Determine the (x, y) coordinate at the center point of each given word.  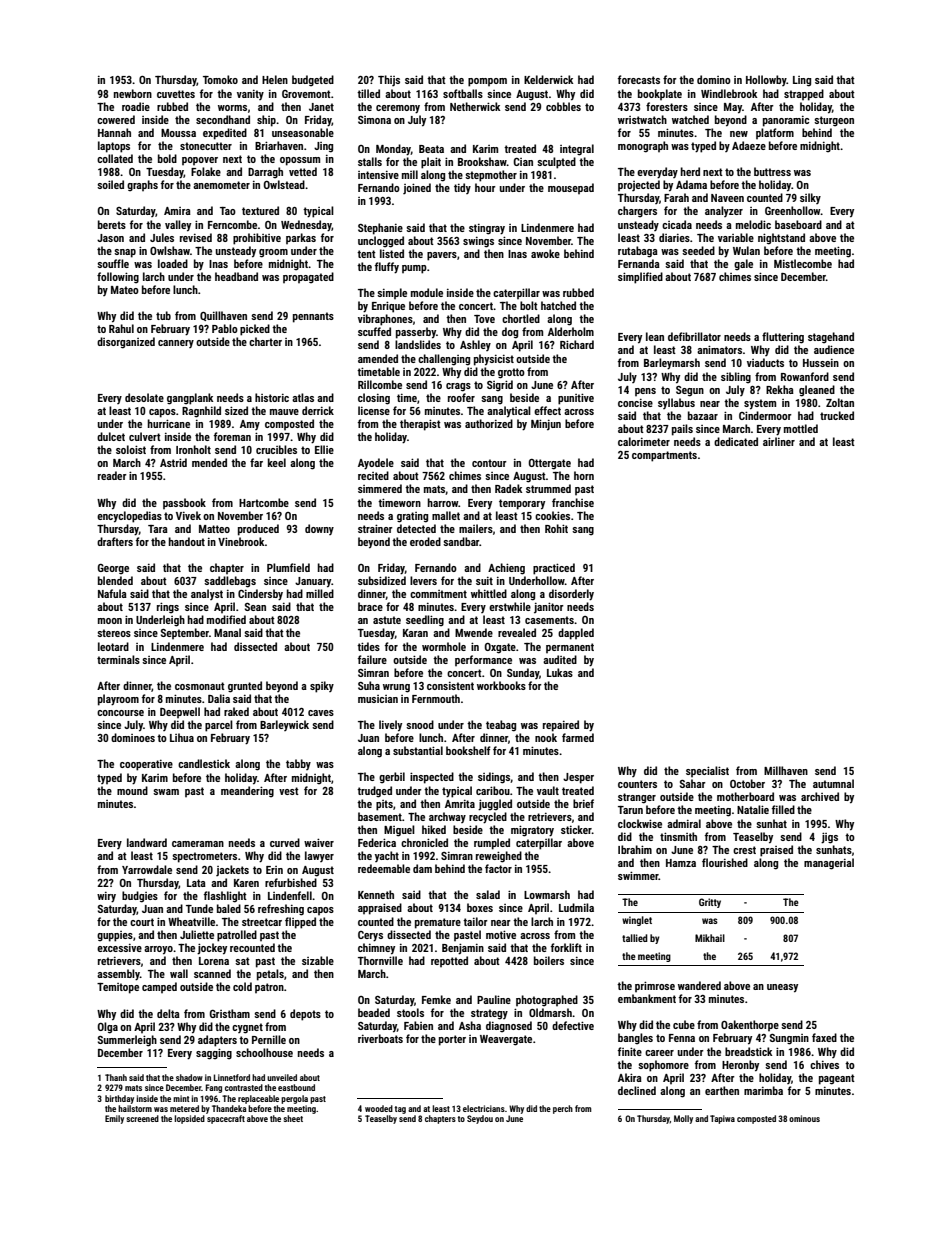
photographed (547, 1001)
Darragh (265, 173)
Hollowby (766, 80)
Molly (683, 1119)
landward (147, 842)
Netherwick (475, 106)
